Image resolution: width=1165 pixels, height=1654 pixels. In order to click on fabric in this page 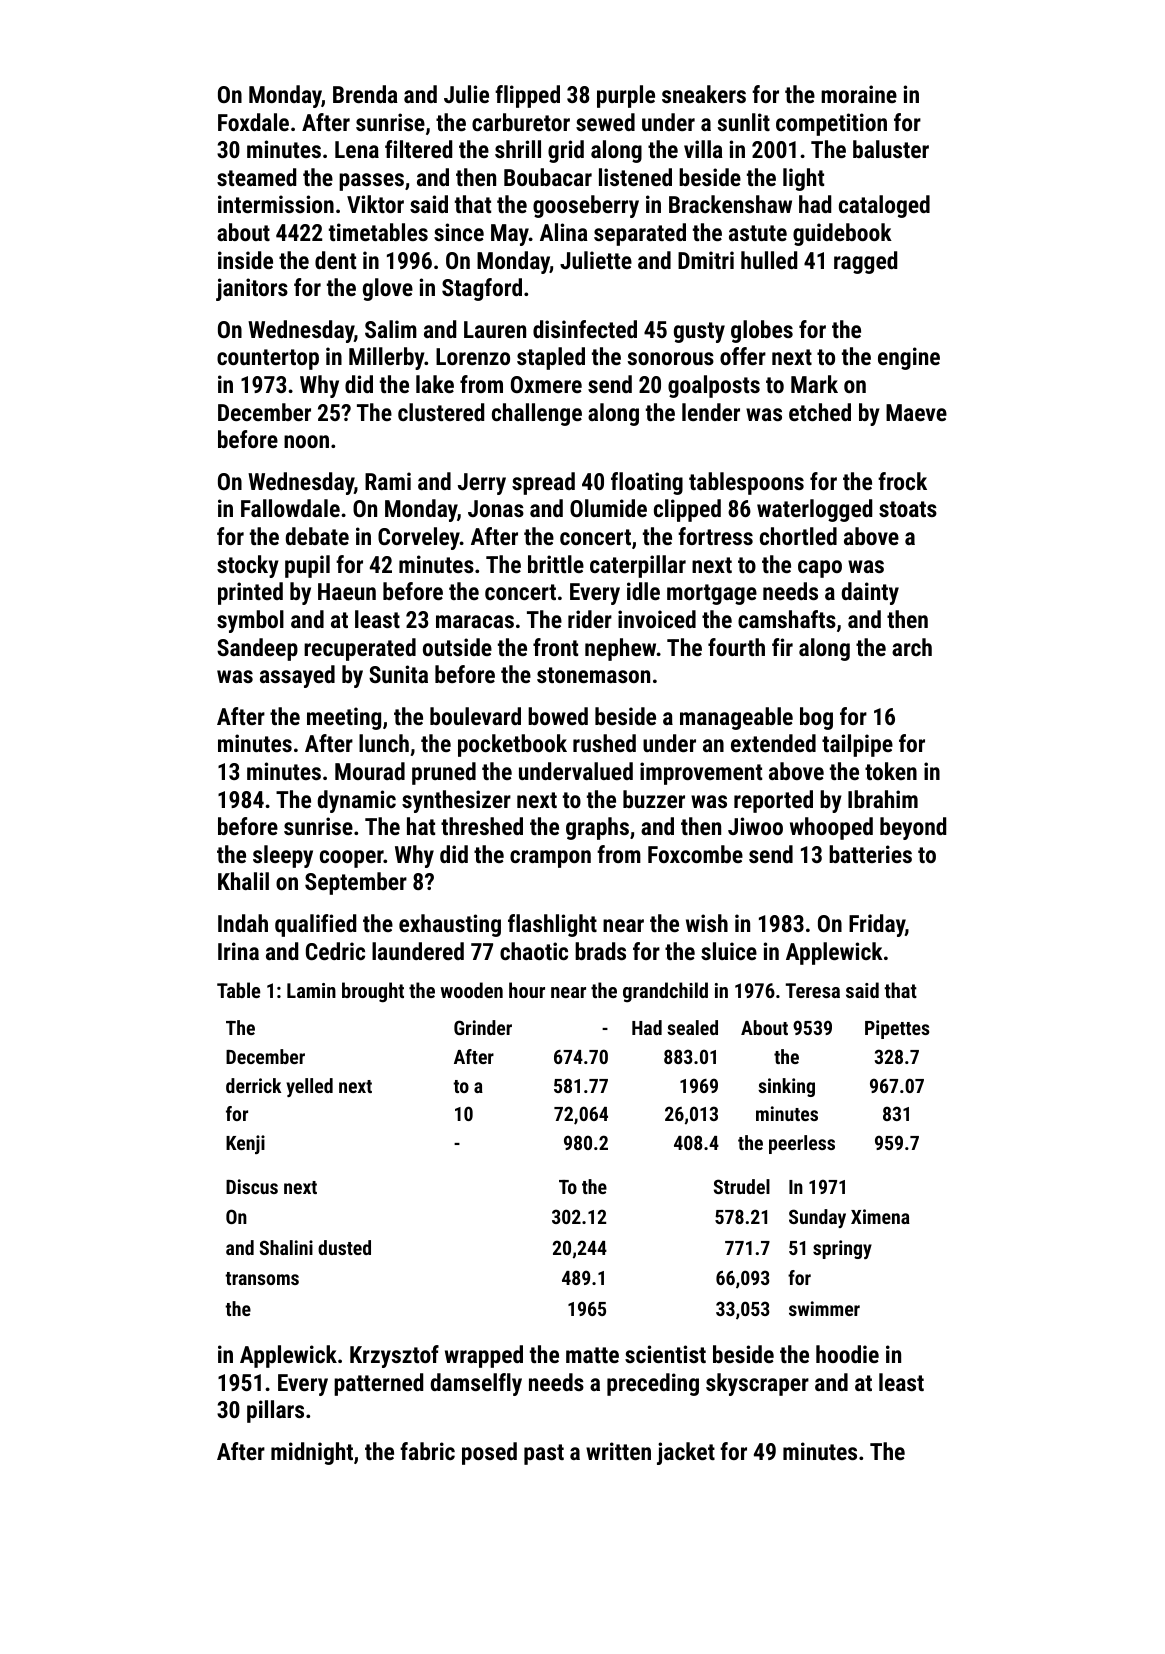, I will do `click(427, 1451)`.
